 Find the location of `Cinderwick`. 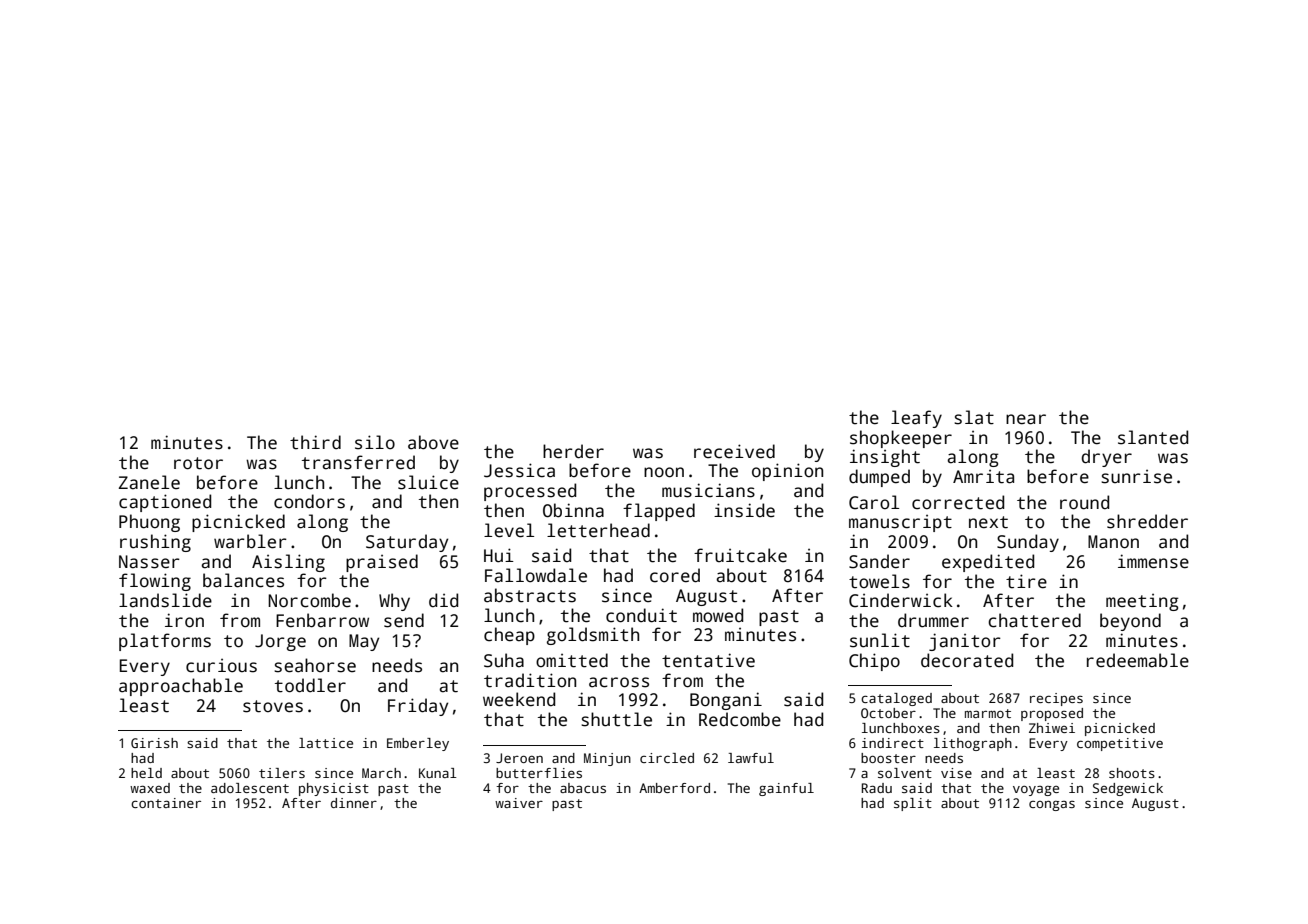

Cinderwick is located at coordinates (901, 600).
